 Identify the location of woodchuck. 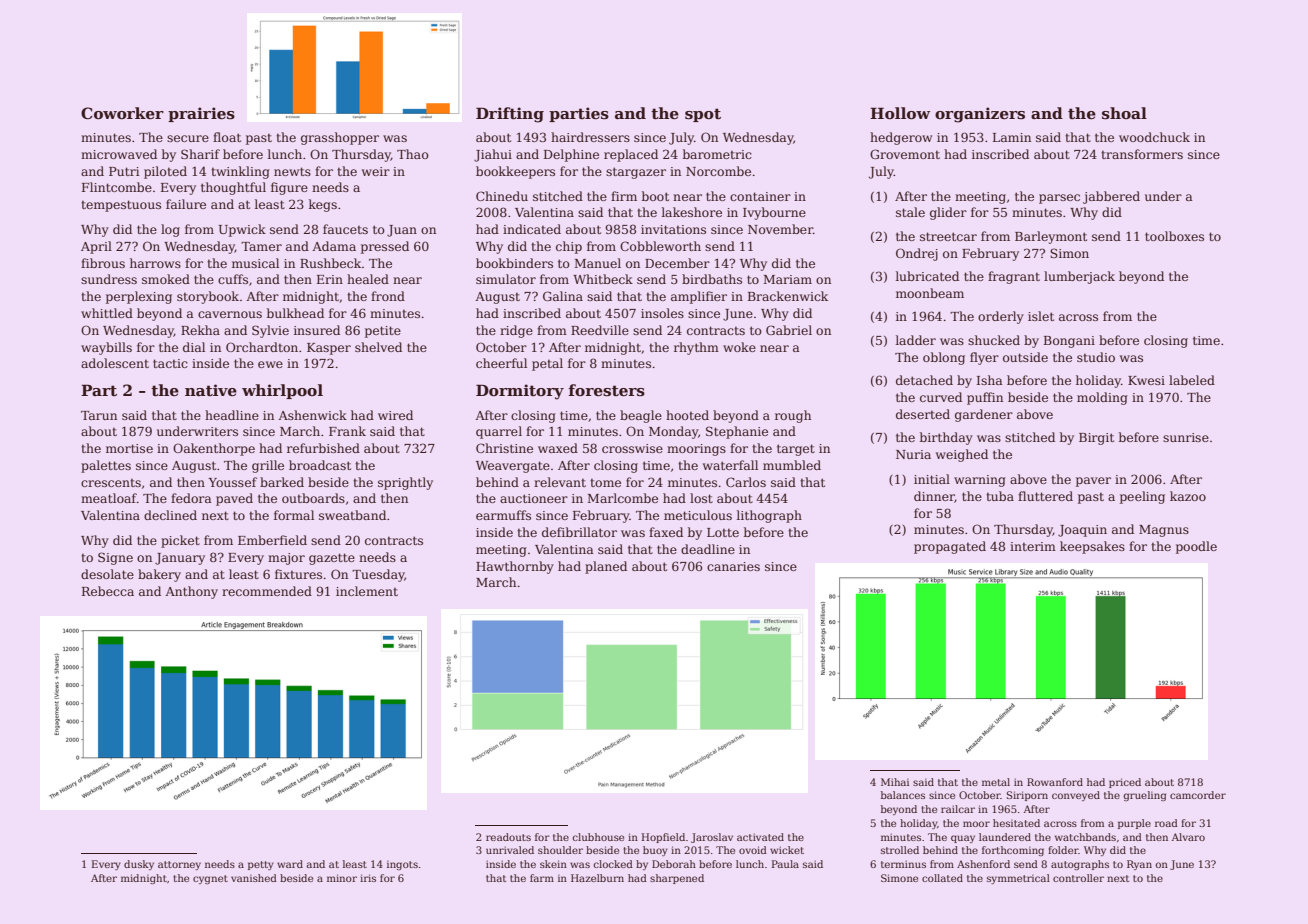
(1154, 137).
